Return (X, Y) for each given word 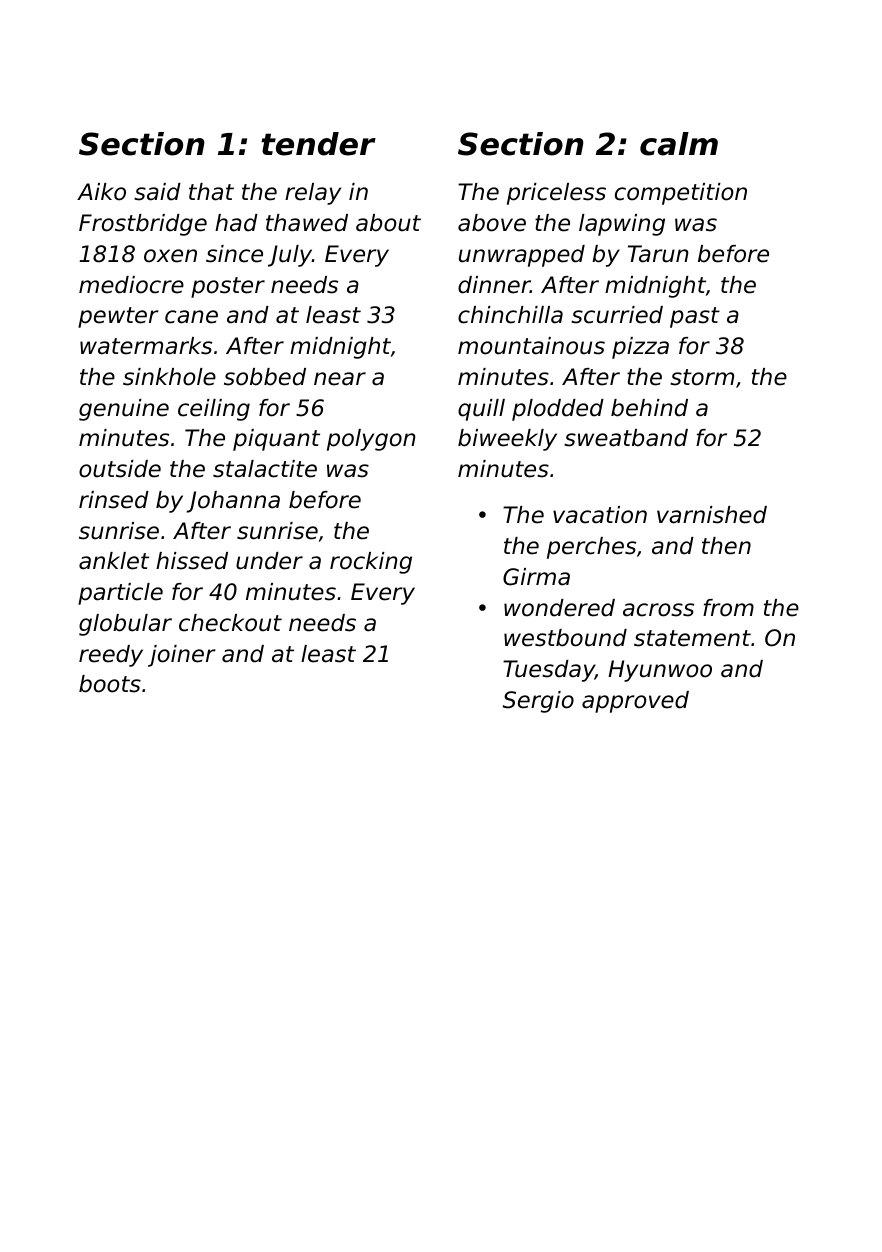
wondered (559, 608)
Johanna (233, 502)
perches (591, 548)
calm (679, 144)
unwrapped (522, 256)
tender (318, 144)
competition (681, 194)
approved (635, 702)
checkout (230, 623)
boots (110, 684)
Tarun (658, 254)
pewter (118, 317)
